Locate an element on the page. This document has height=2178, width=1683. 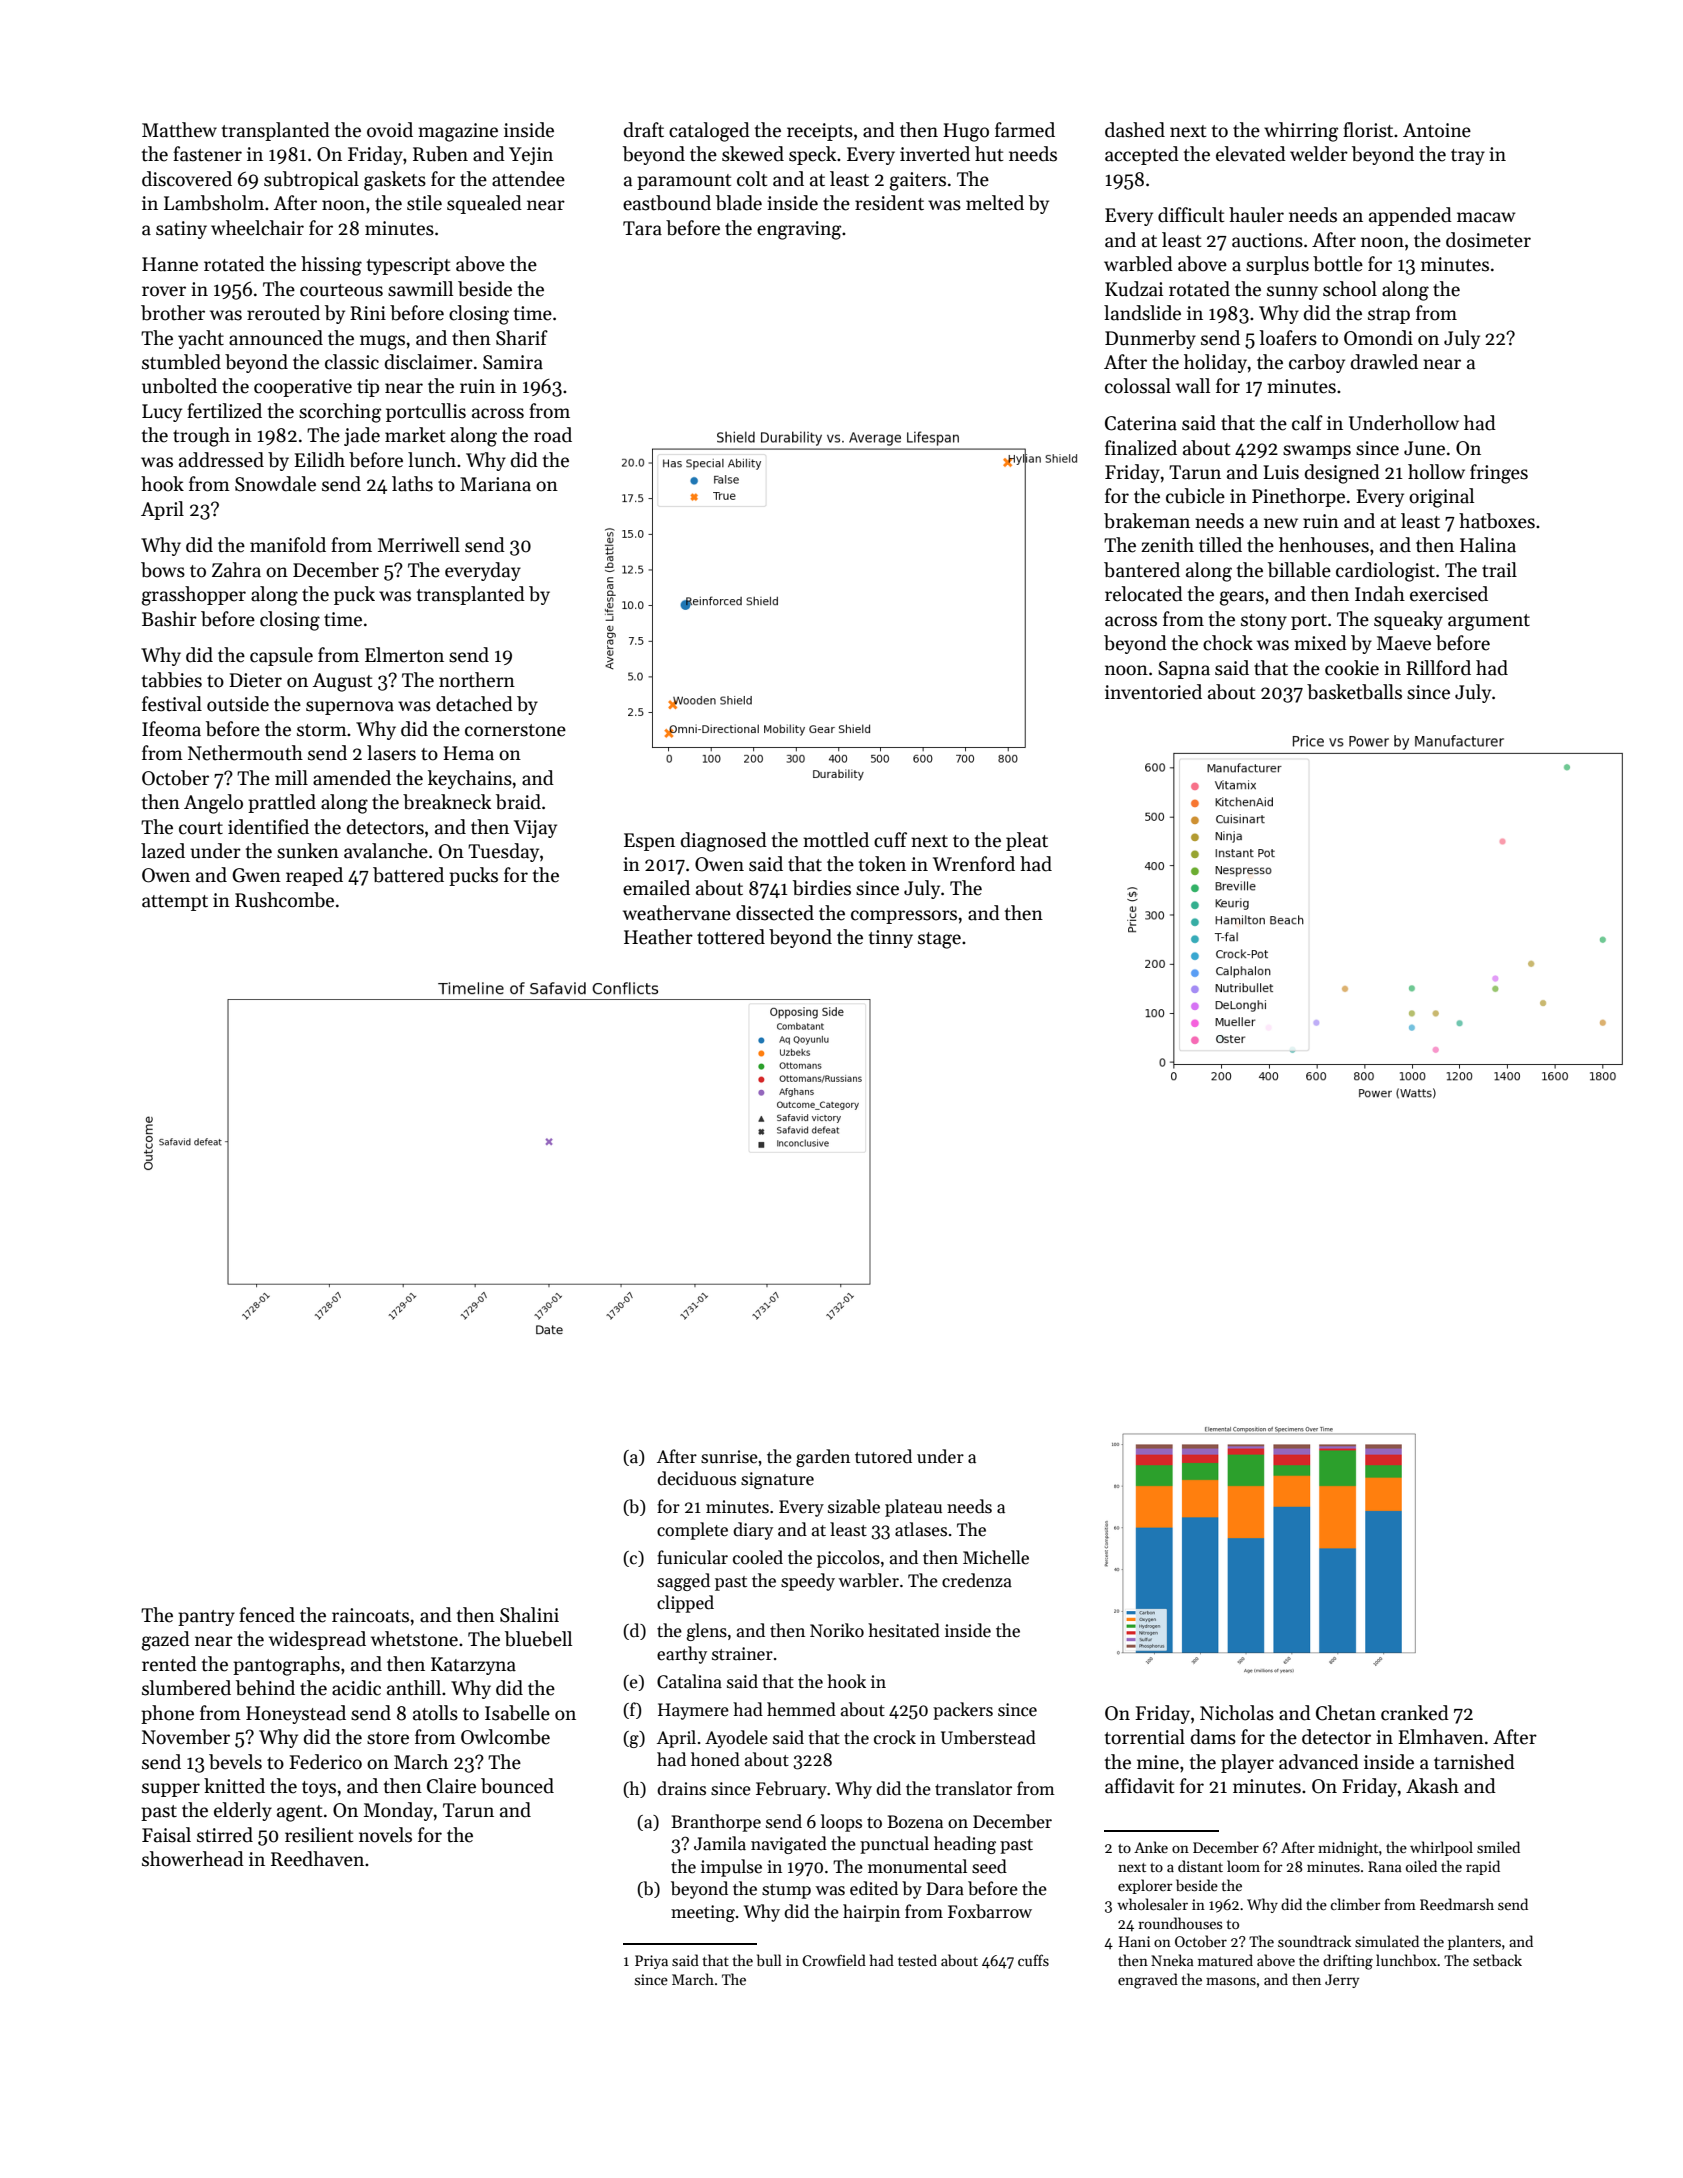
signature is located at coordinates (777, 1480).
